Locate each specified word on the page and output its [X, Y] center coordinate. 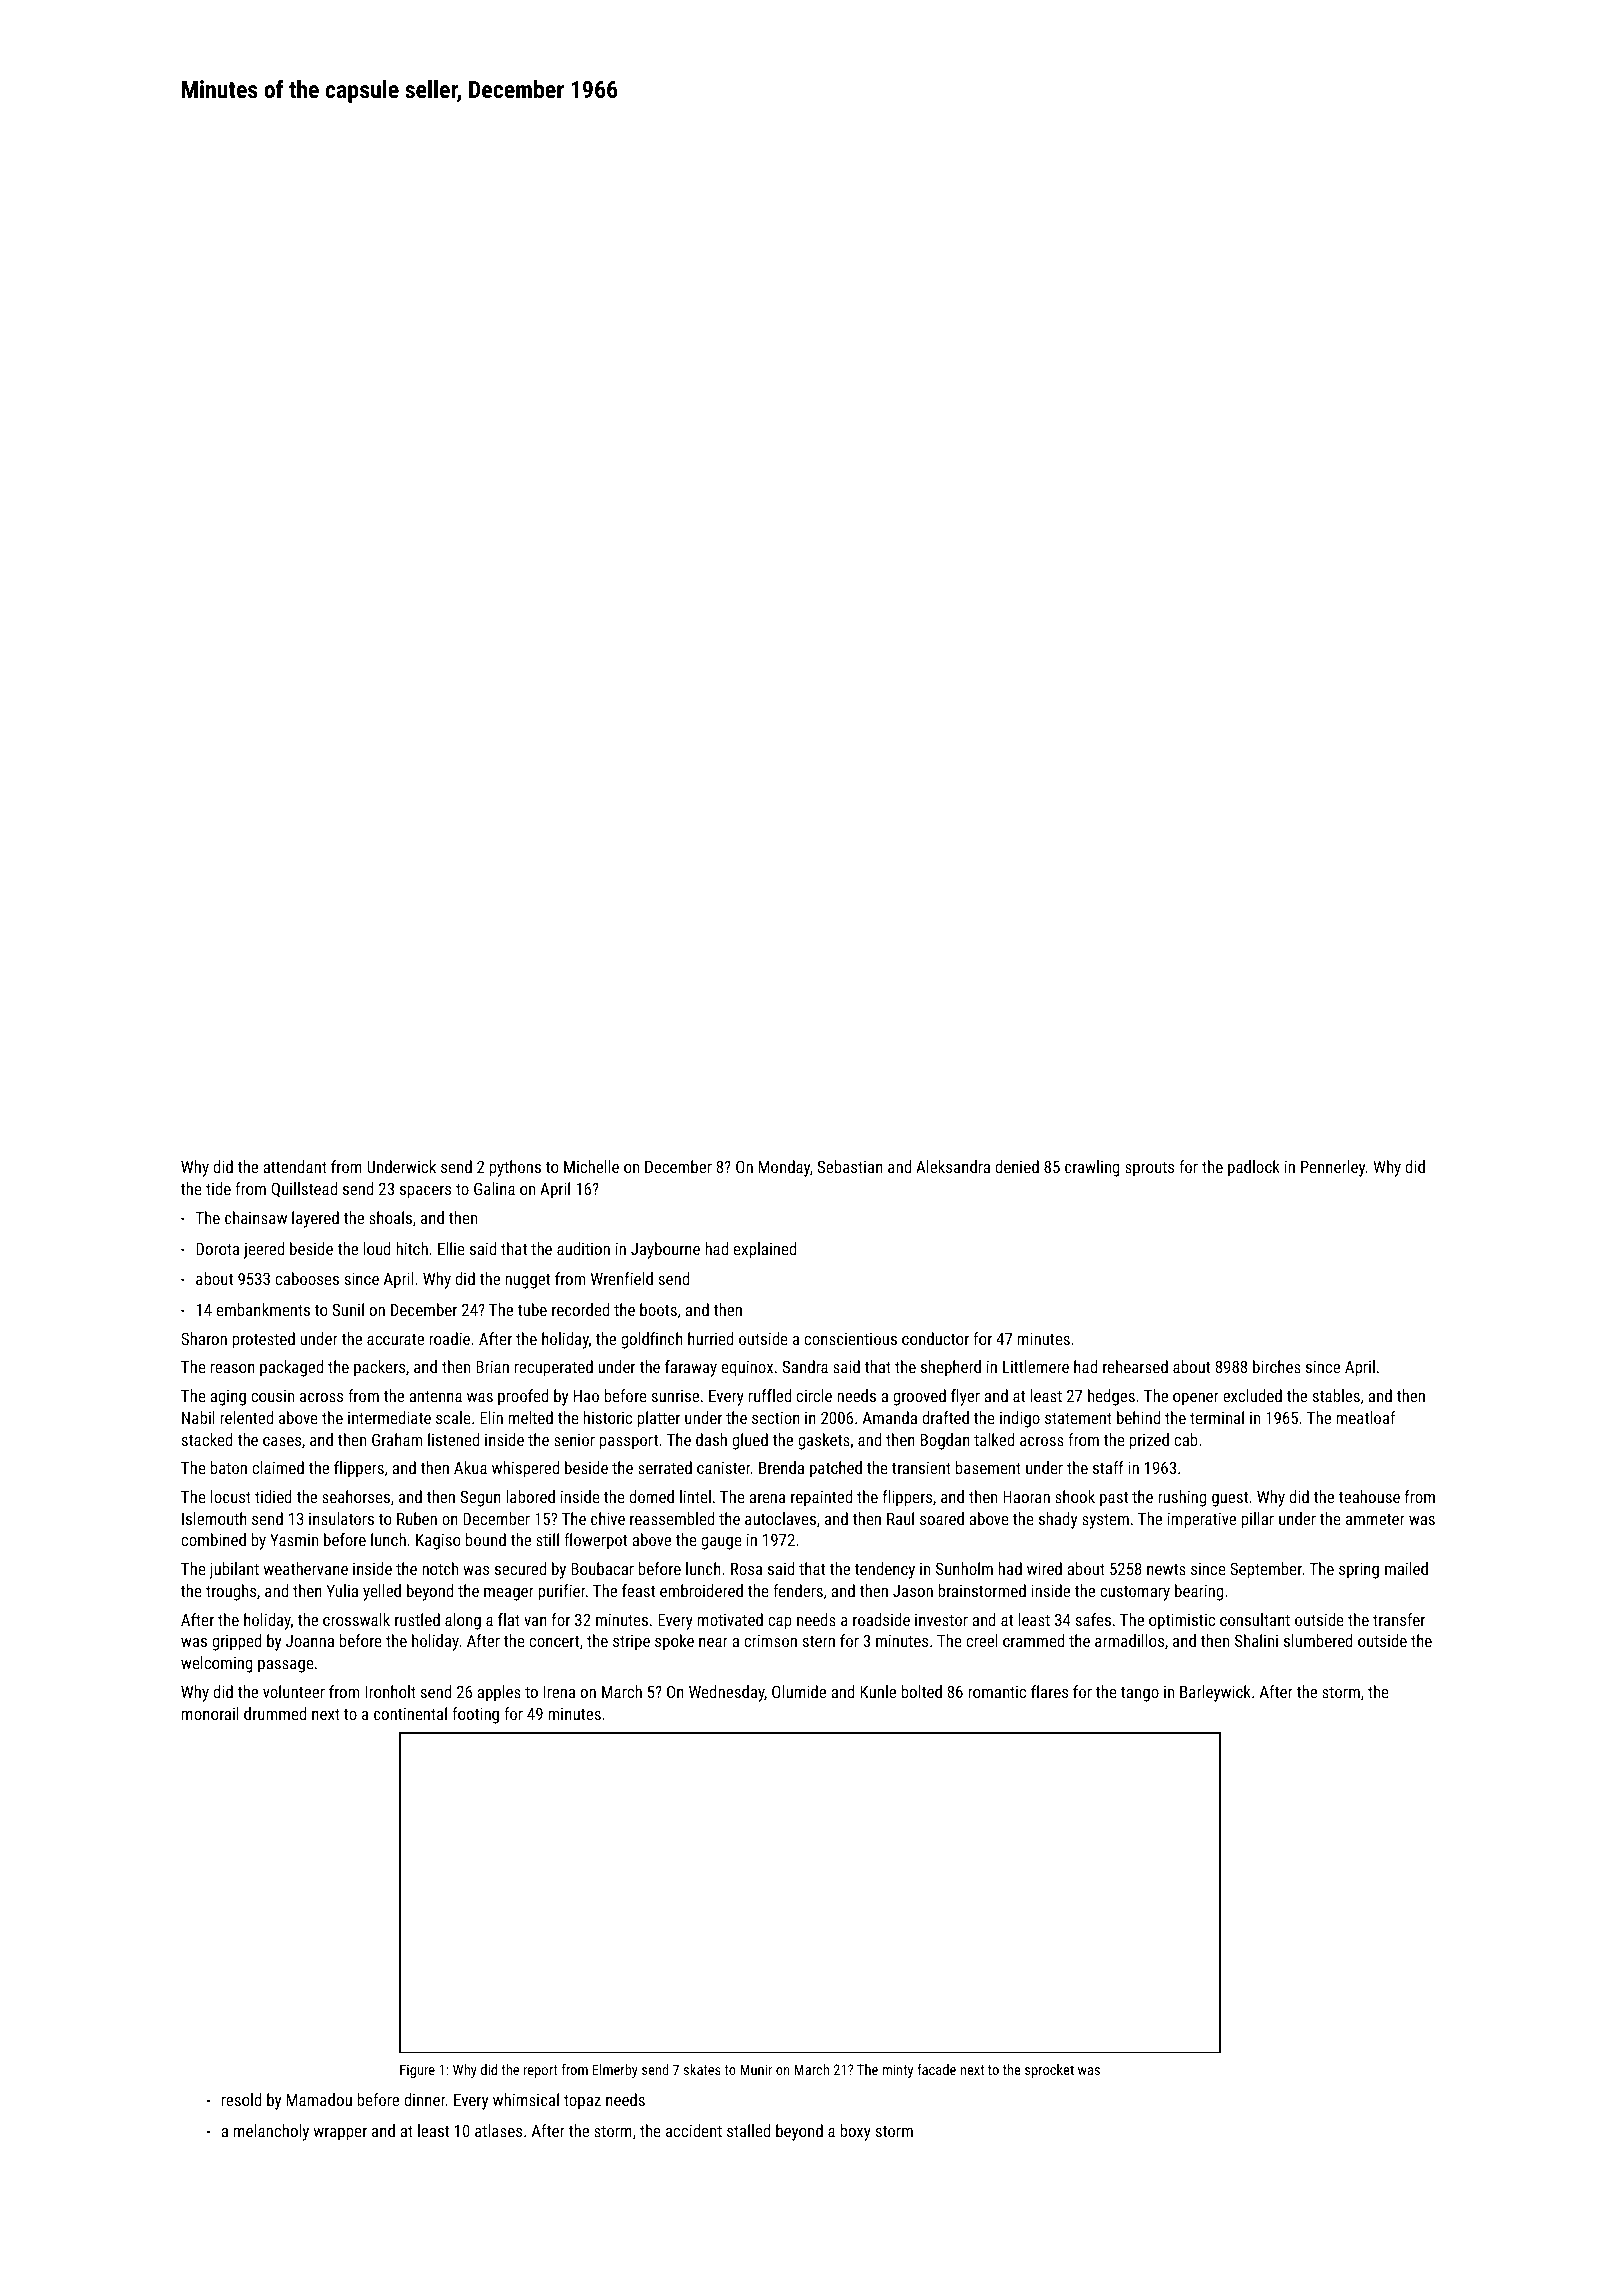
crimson [770, 1641]
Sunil [348, 1309]
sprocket [1049, 2071]
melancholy [271, 2132]
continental [410, 1713]
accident [694, 2130]
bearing [1199, 1592]
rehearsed [1135, 1366]
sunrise [675, 1396]
